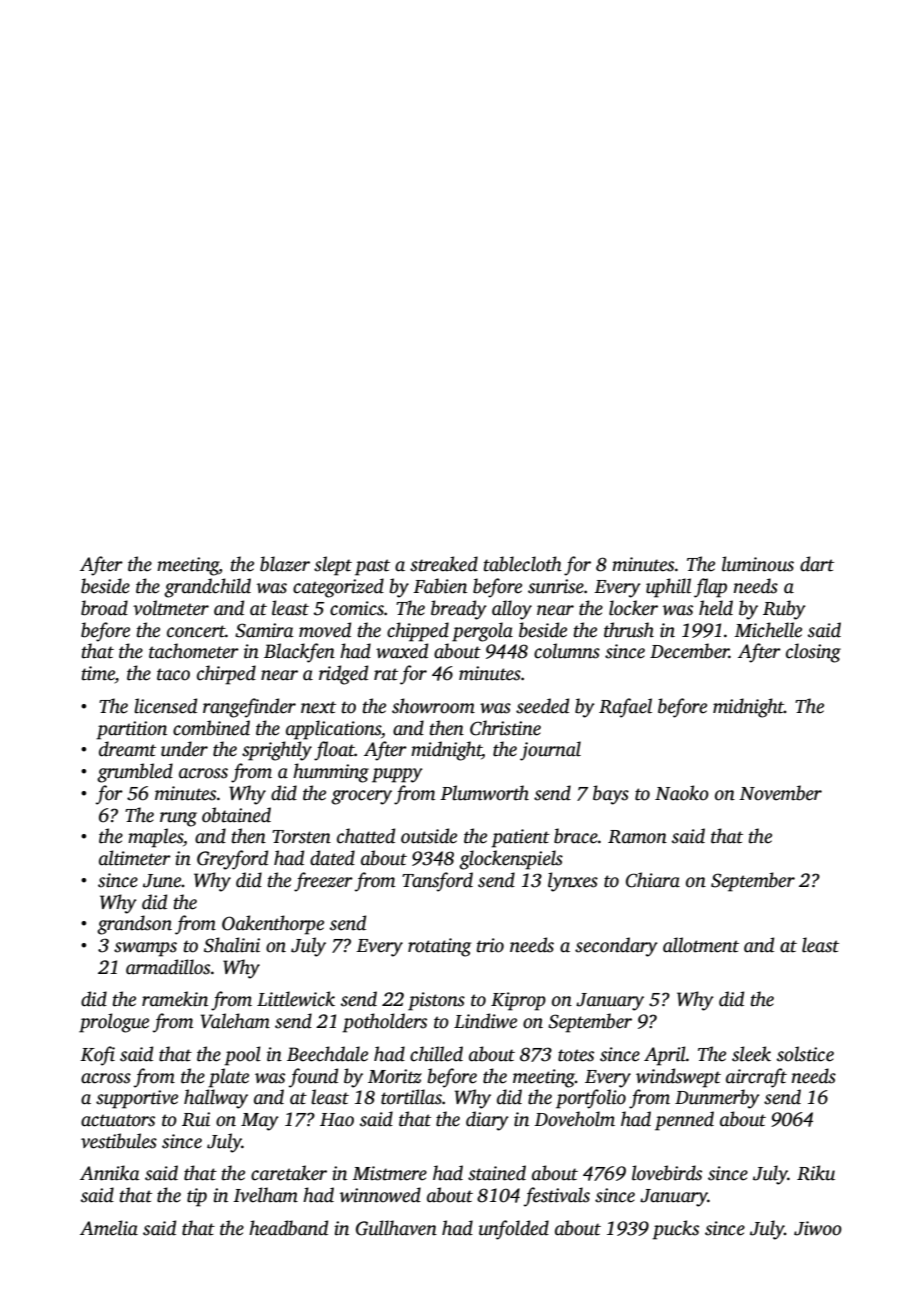  Describe the element at coordinates (523, 564) in the page. I see `tablecloth` at that location.
